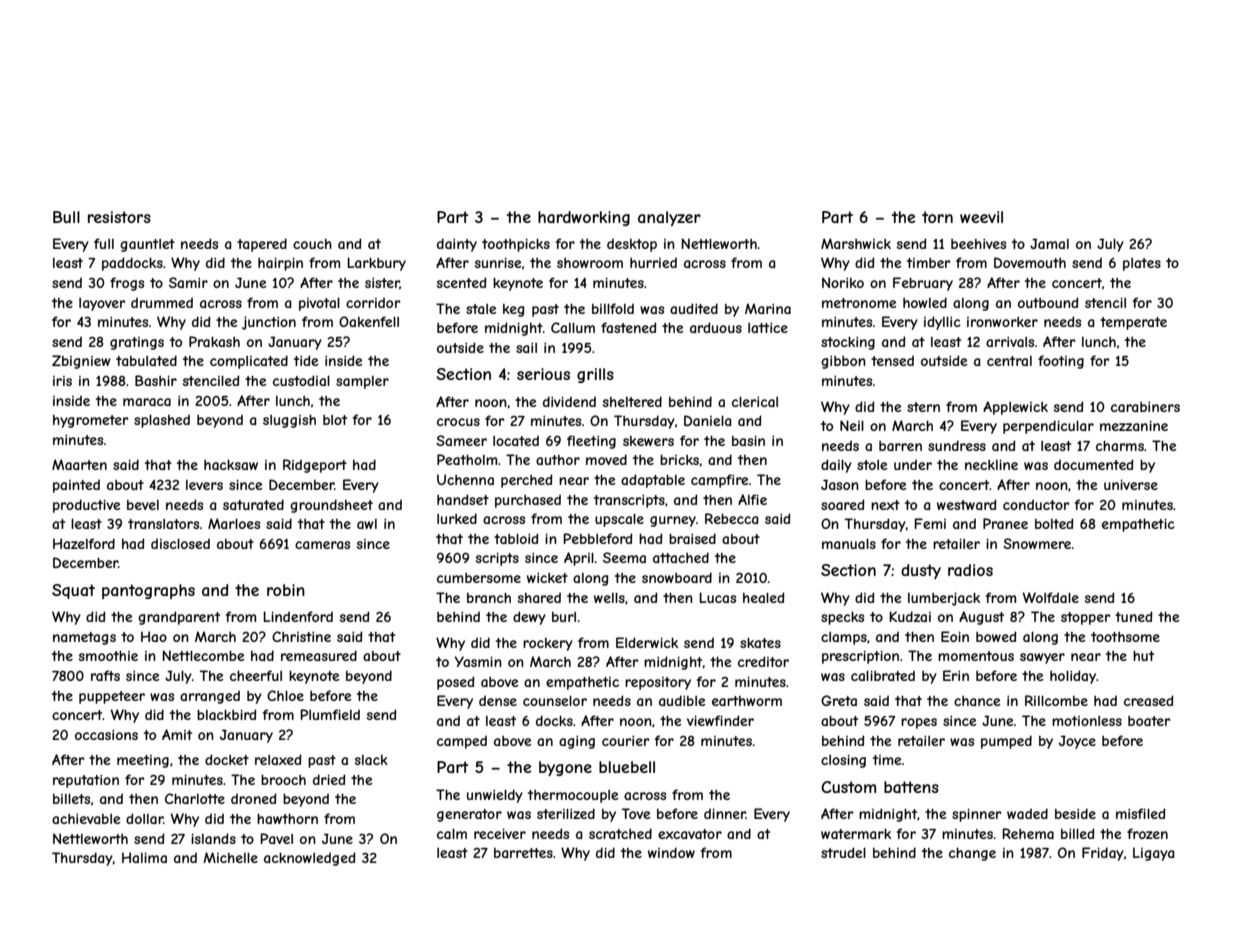  What do you see at coordinates (285, 695) in the screenshot?
I see `Chloe` at bounding box center [285, 695].
